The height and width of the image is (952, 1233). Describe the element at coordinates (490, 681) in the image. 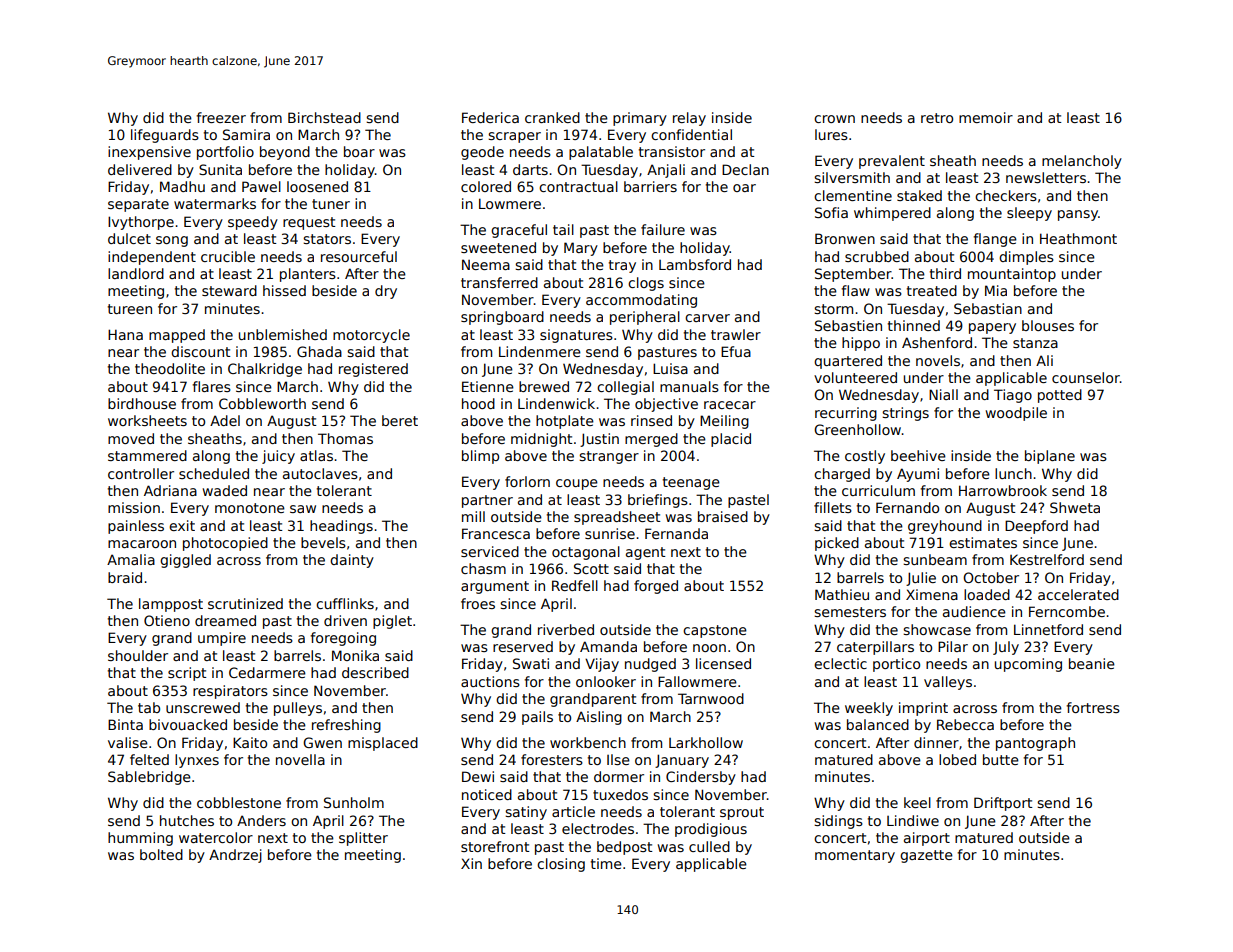

I see `auctions` at that location.
